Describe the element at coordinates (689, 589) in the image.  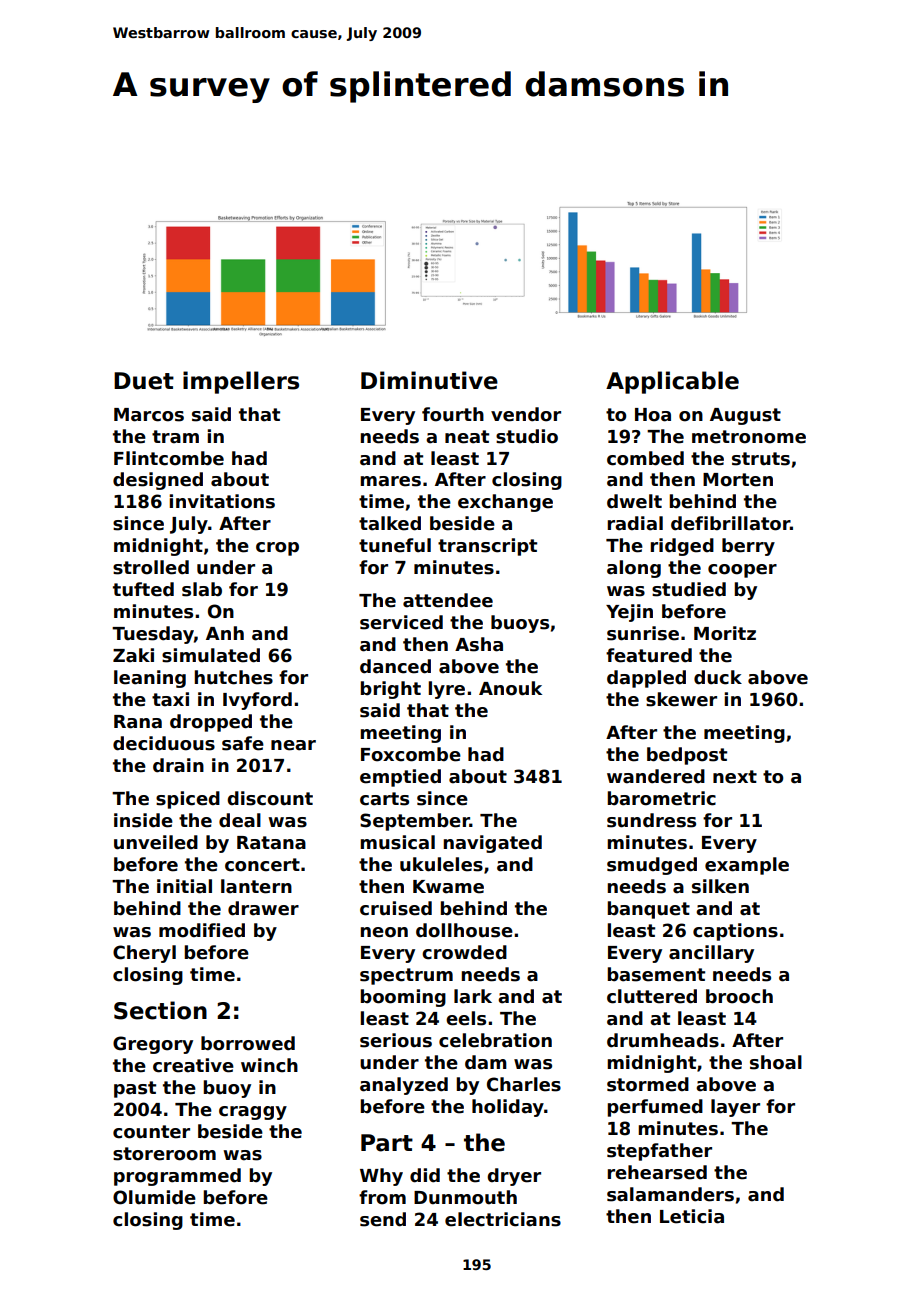
I see `studied` at that location.
